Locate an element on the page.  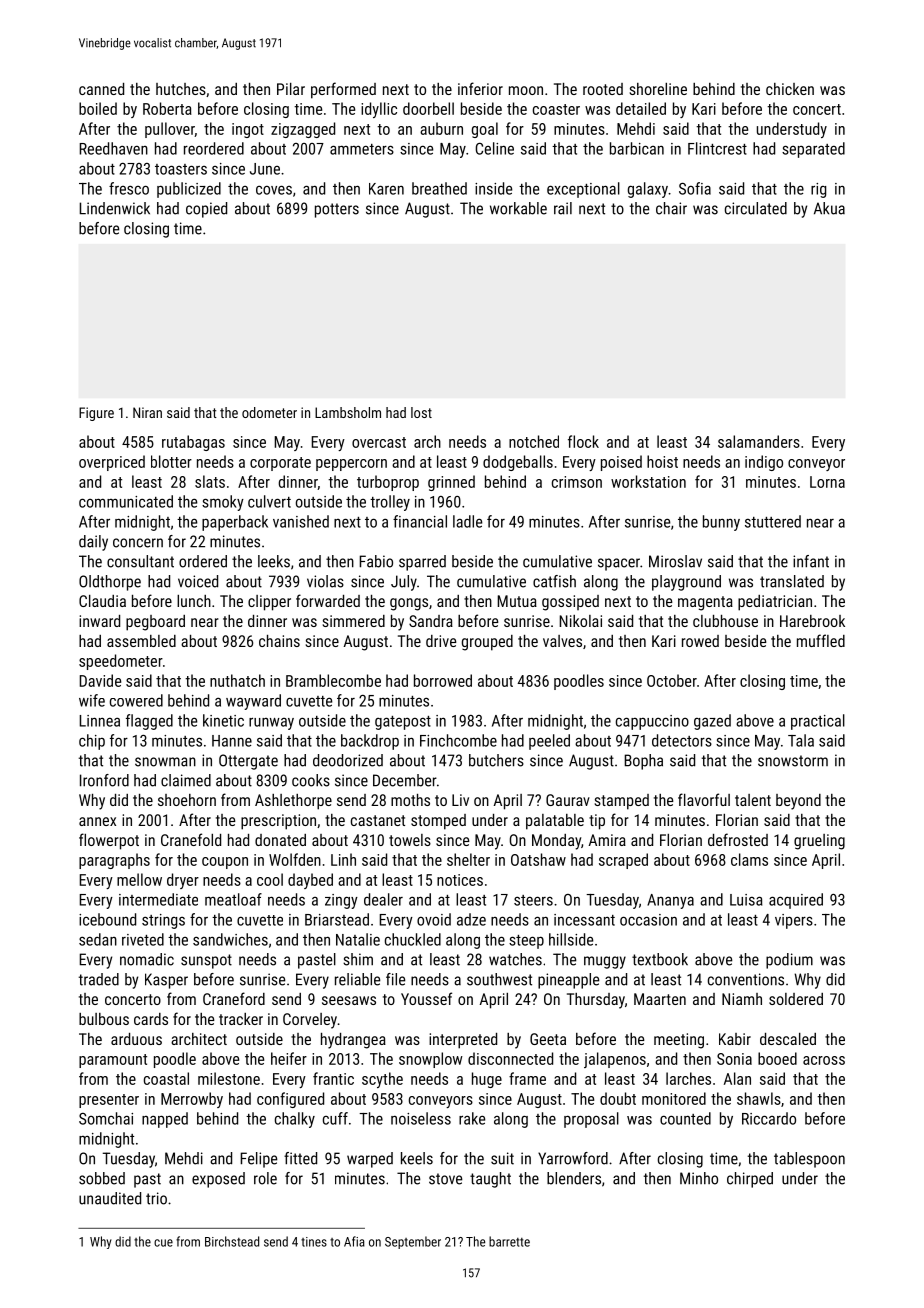
Mutua is located at coordinates (517, 601).
